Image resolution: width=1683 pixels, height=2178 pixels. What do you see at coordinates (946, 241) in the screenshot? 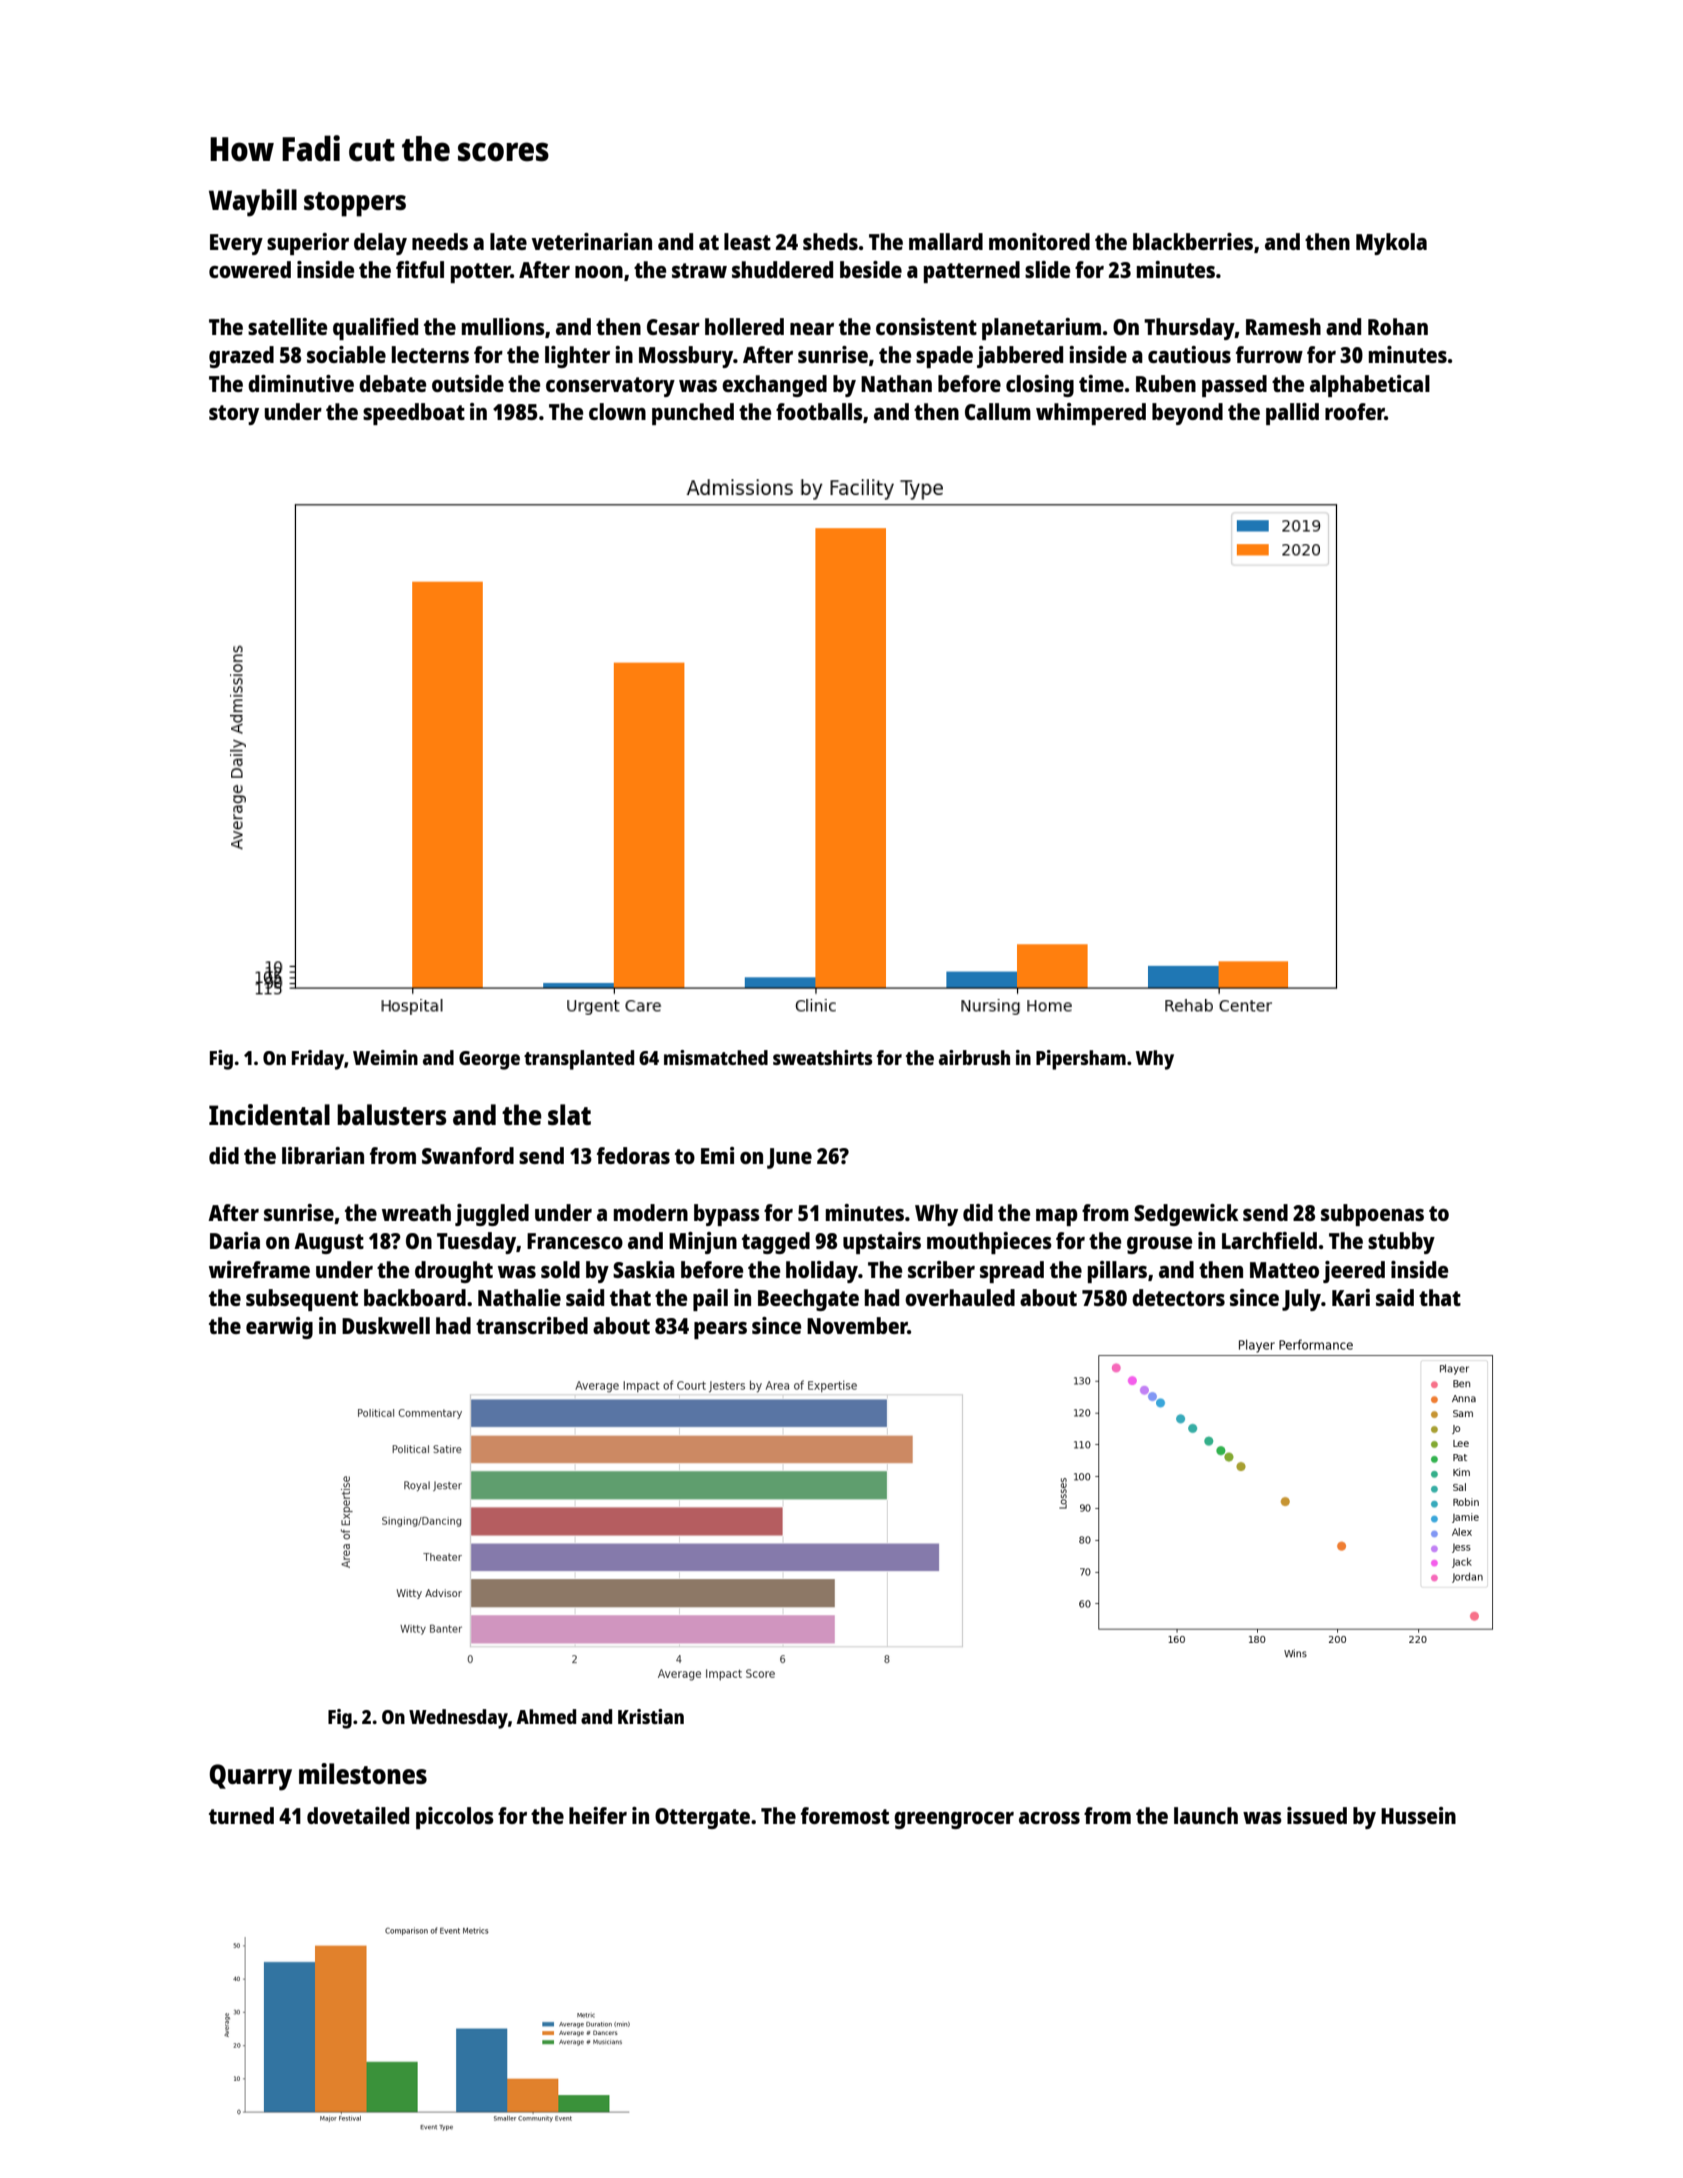
I see `mallard` at bounding box center [946, 241].
